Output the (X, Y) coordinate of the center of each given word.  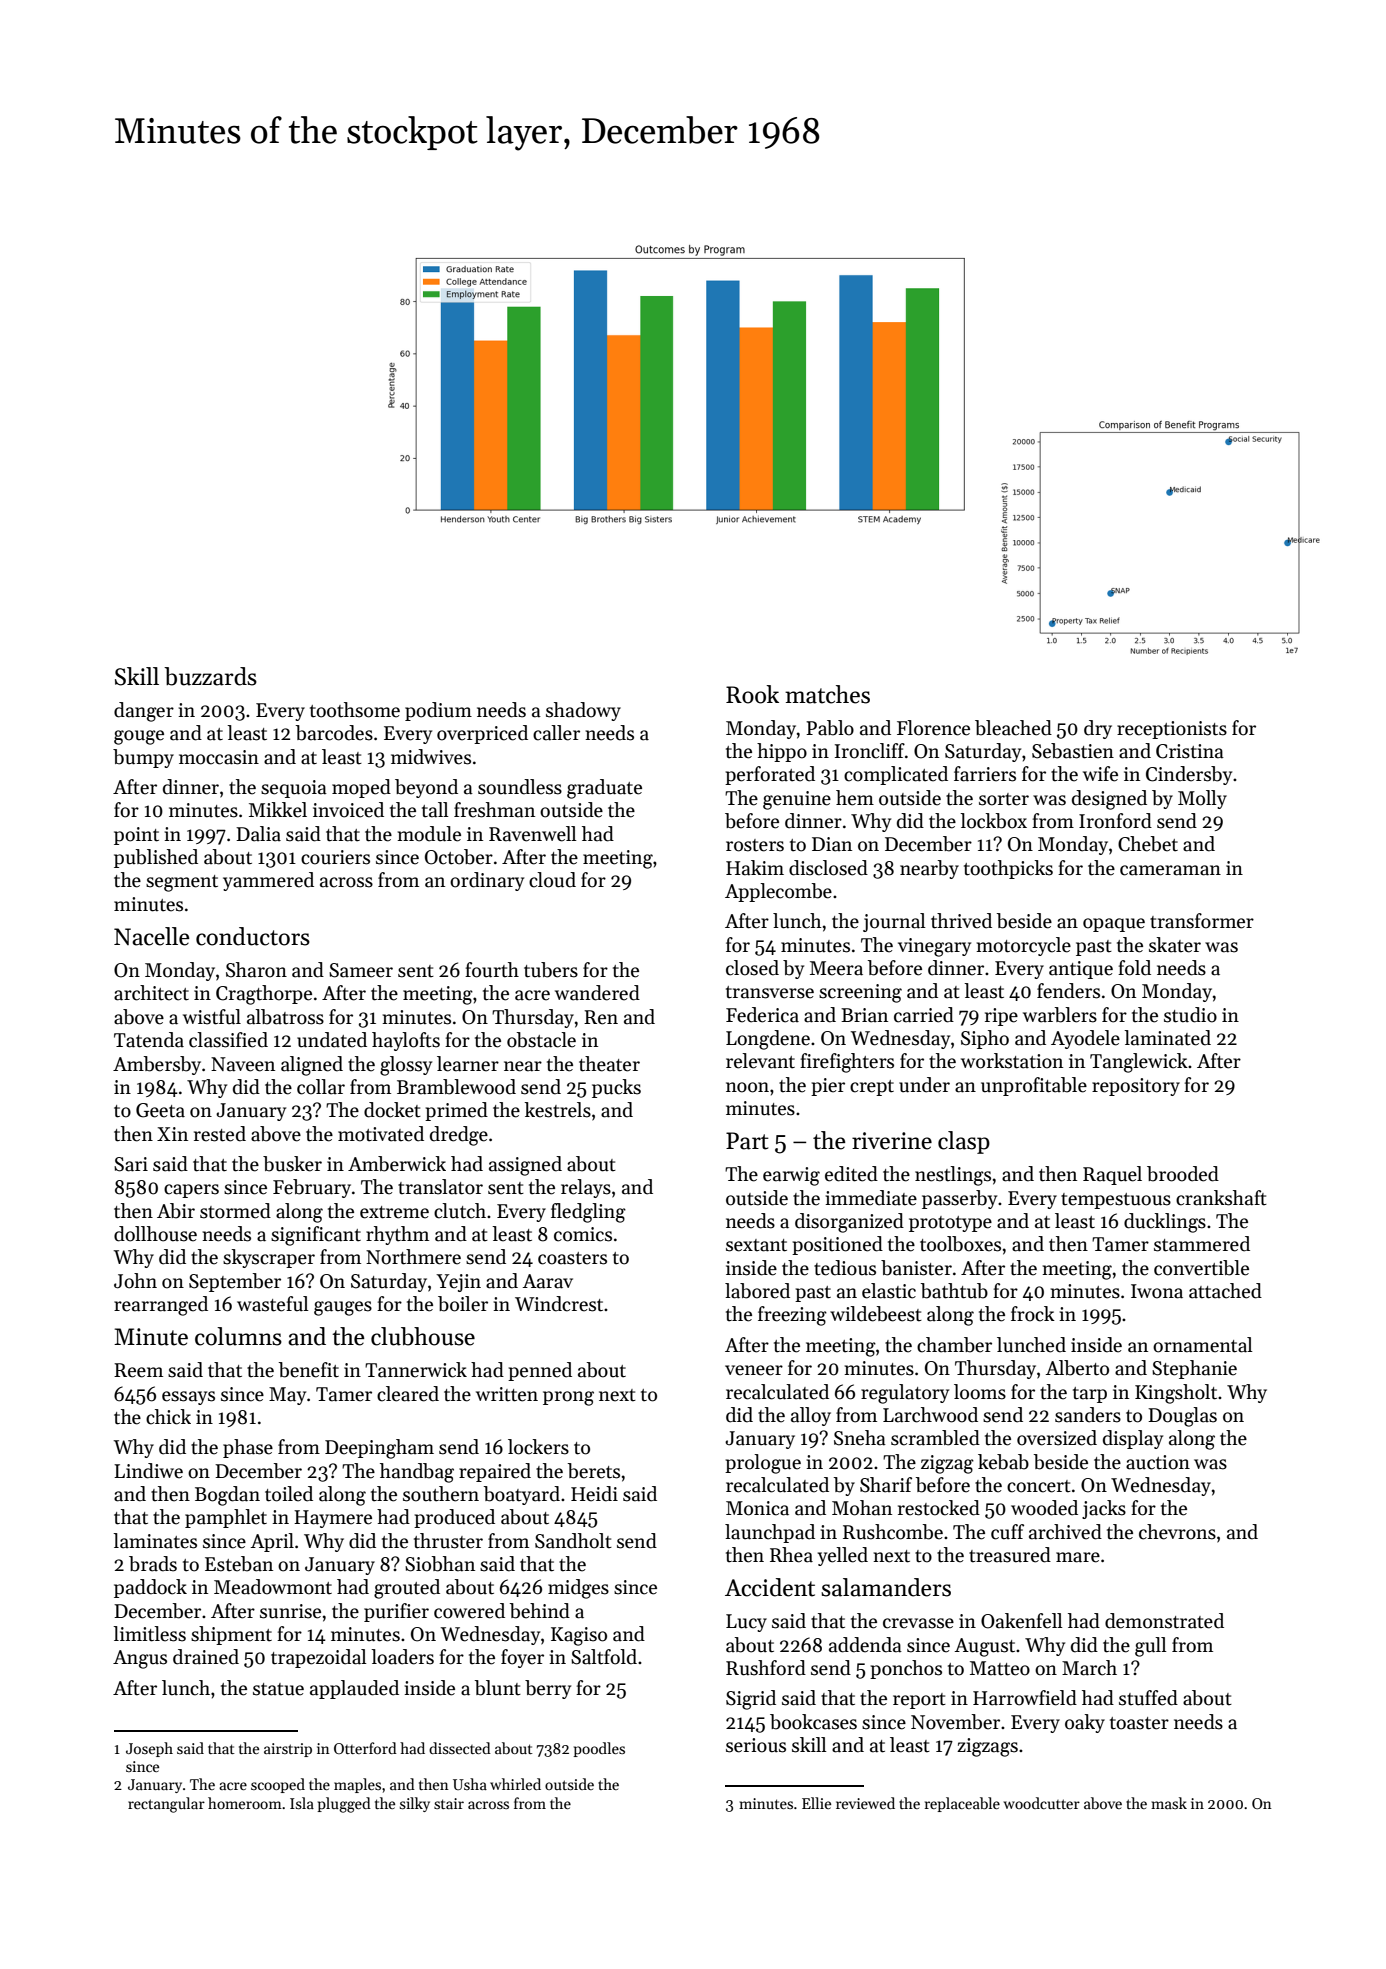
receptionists (1172, 730)
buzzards (210, 676)
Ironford (1115, 821)
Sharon (256, 970)
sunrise (290, 1611)
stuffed (1148, 1698)
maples (357, 1785)
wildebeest (876, 1314)
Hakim (755, 868)
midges (578, 1589)
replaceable (962, 1804)
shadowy (583, 711)
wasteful (273, 1304)
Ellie (816, 1803)
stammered (1202, 1244)
